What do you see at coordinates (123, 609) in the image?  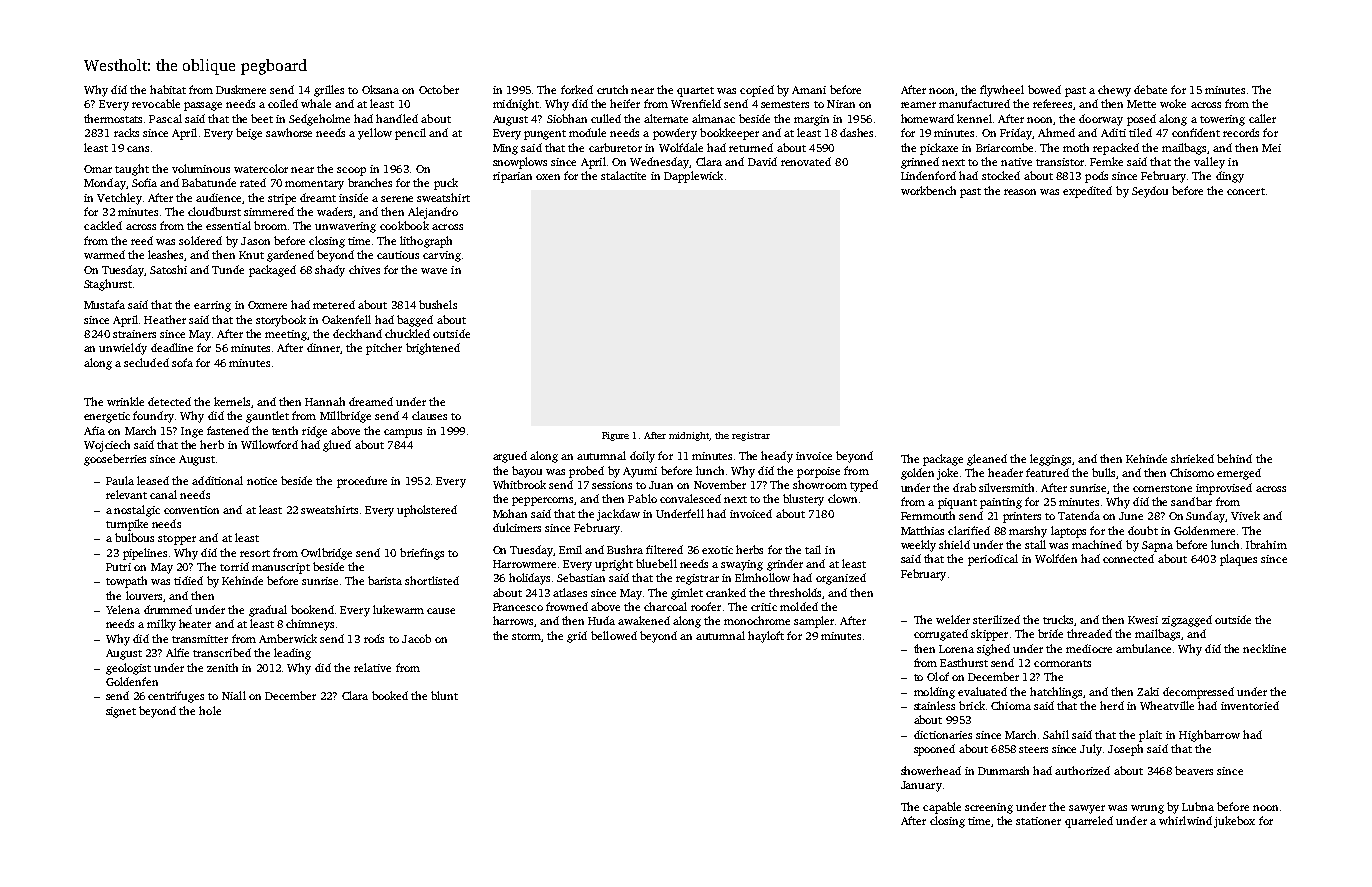 I see `Yelena` at bounding box center [123, 609].
